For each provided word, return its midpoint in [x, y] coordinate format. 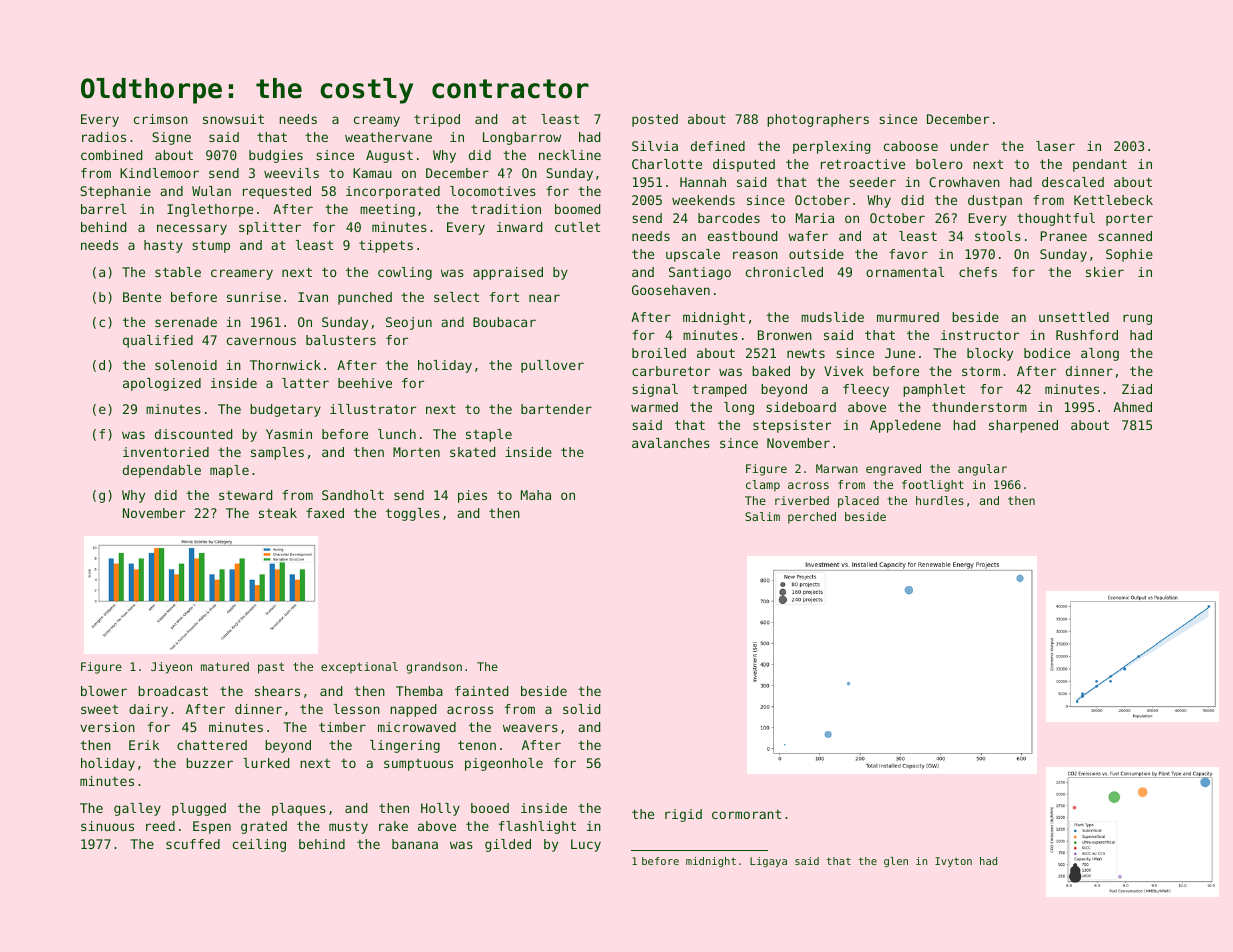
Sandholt [353, 495]
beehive [365, 383]
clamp [763, 486]
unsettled [1074, 317]
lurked [266, 763]
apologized [162, 384]
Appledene [905, 426]
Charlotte [667, 164]
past [271, 668]
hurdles [940, 500]
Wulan [211, 191]
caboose [911, 146]
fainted [481, 691]
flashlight [537, 827]
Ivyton [953, 862]
